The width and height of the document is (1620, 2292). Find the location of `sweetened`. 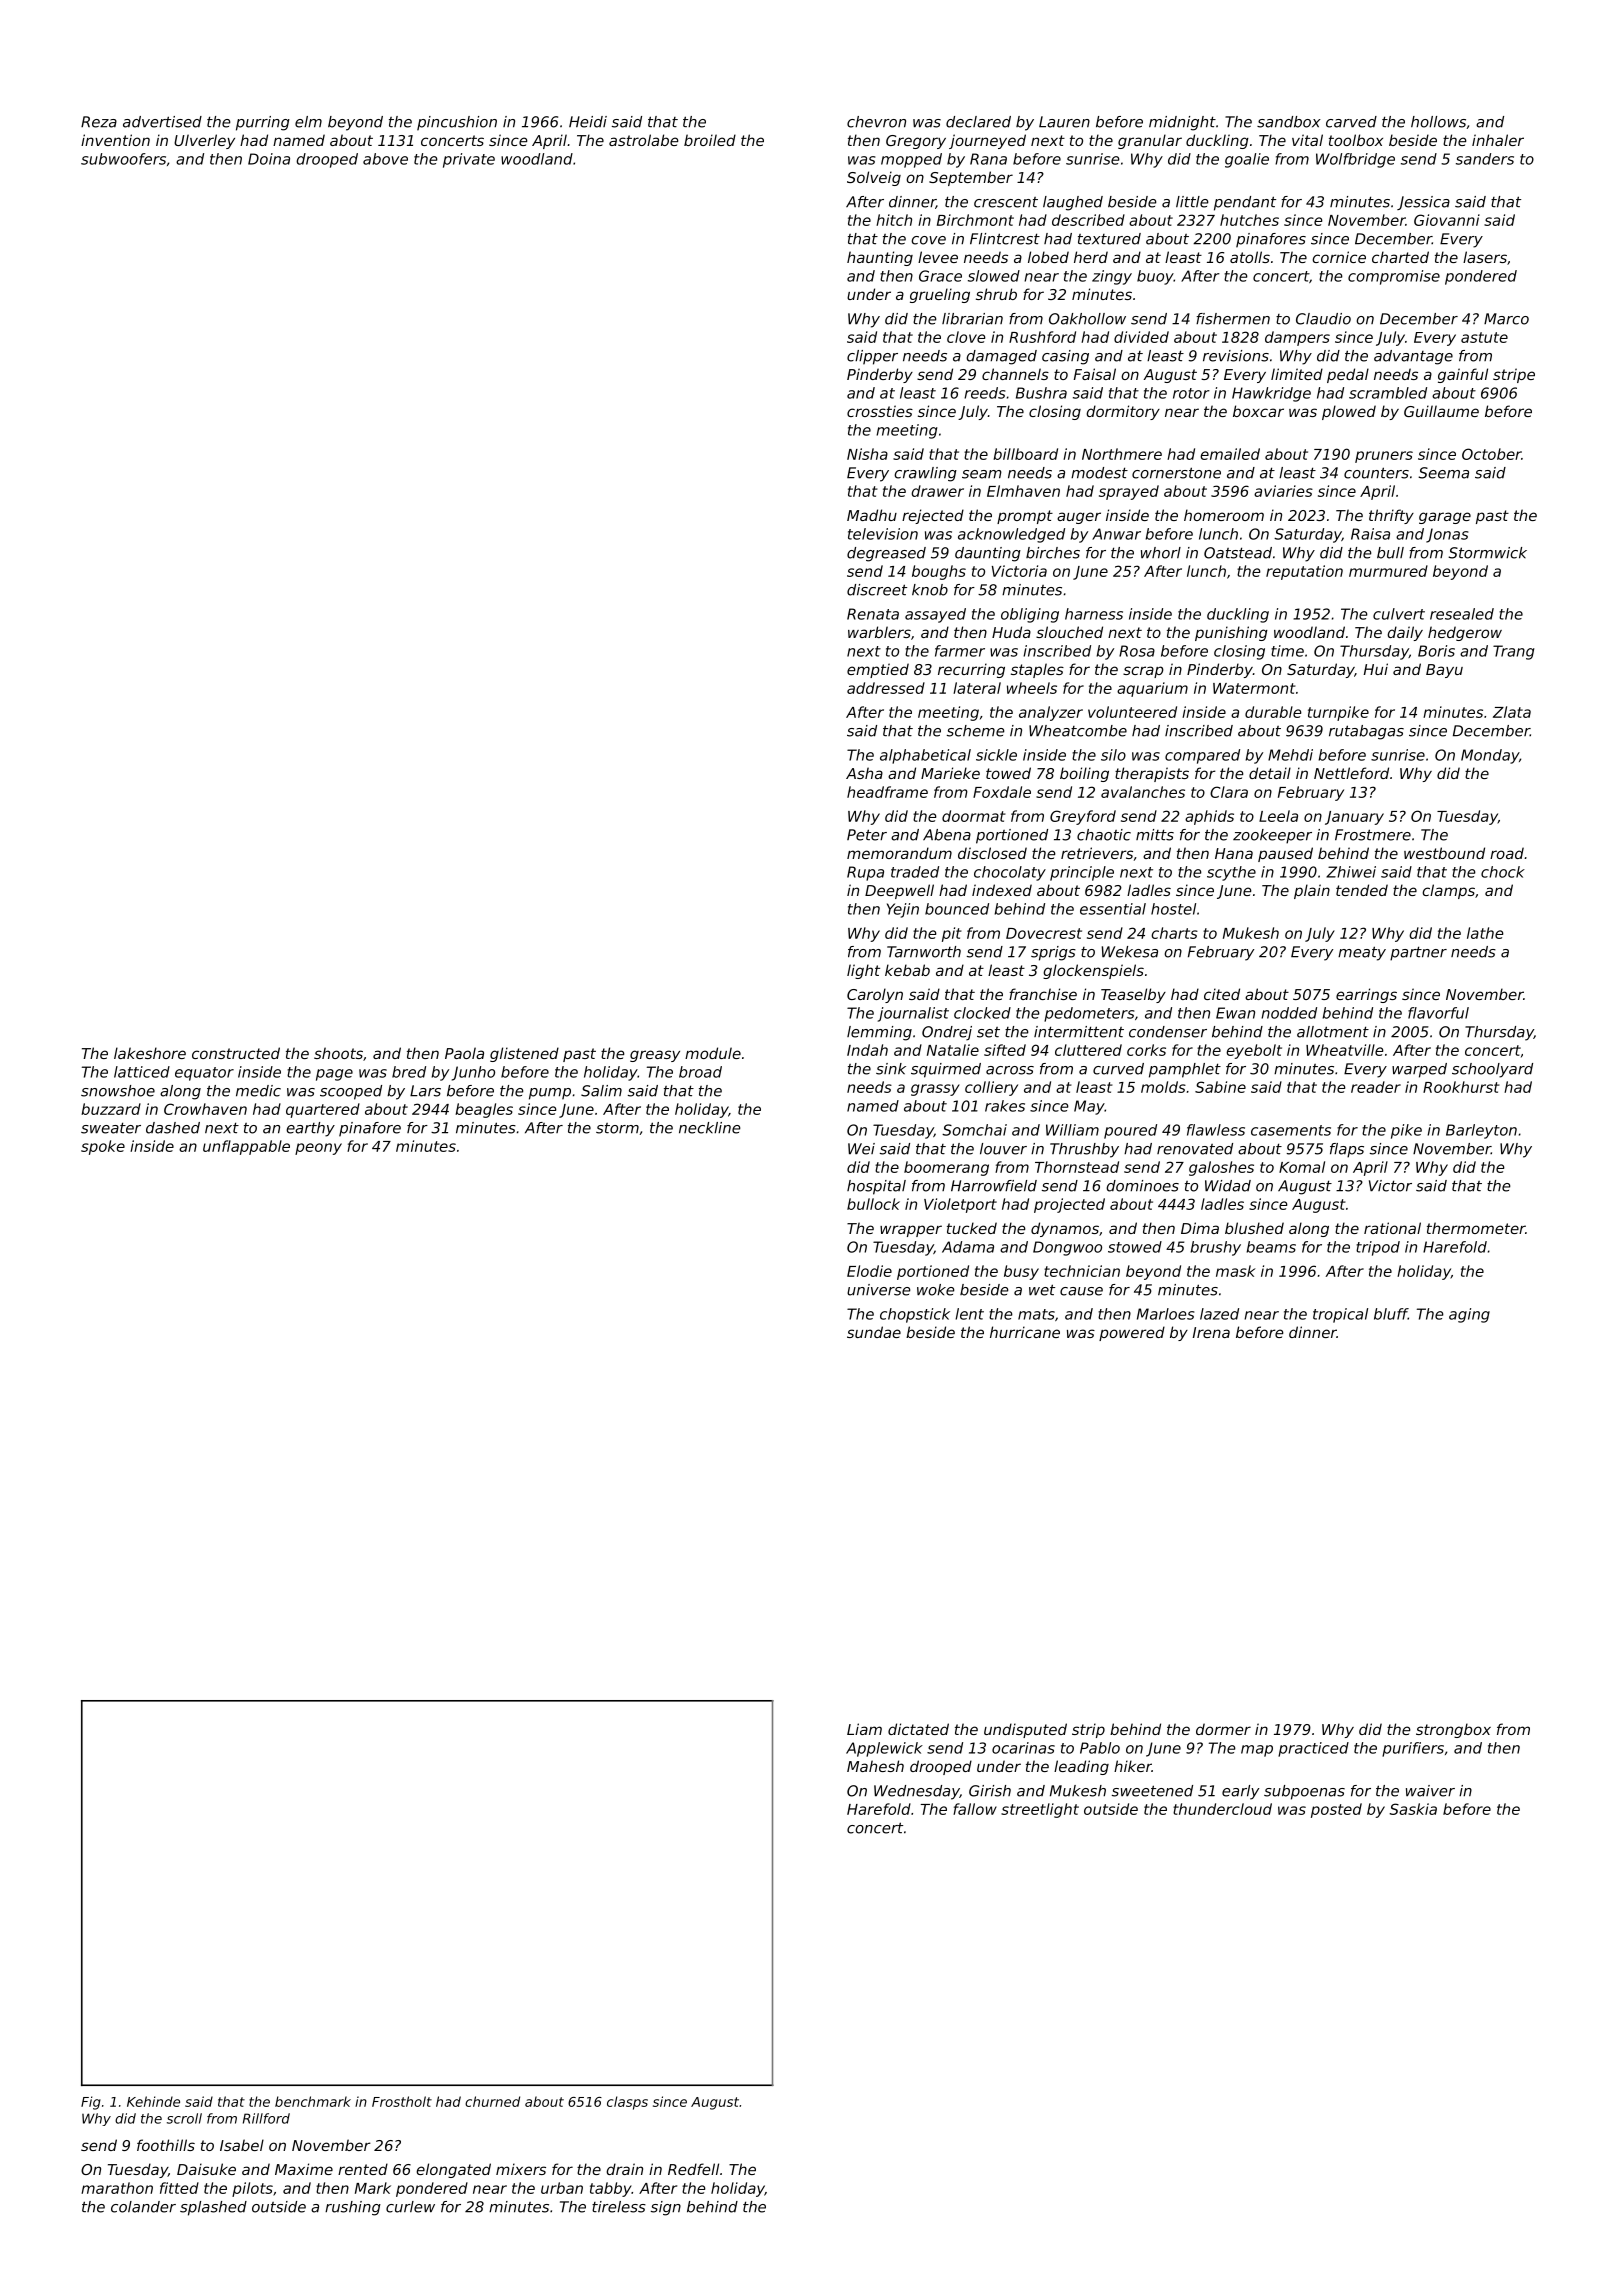

sweetened is located at coordinates (1152, 1791).
